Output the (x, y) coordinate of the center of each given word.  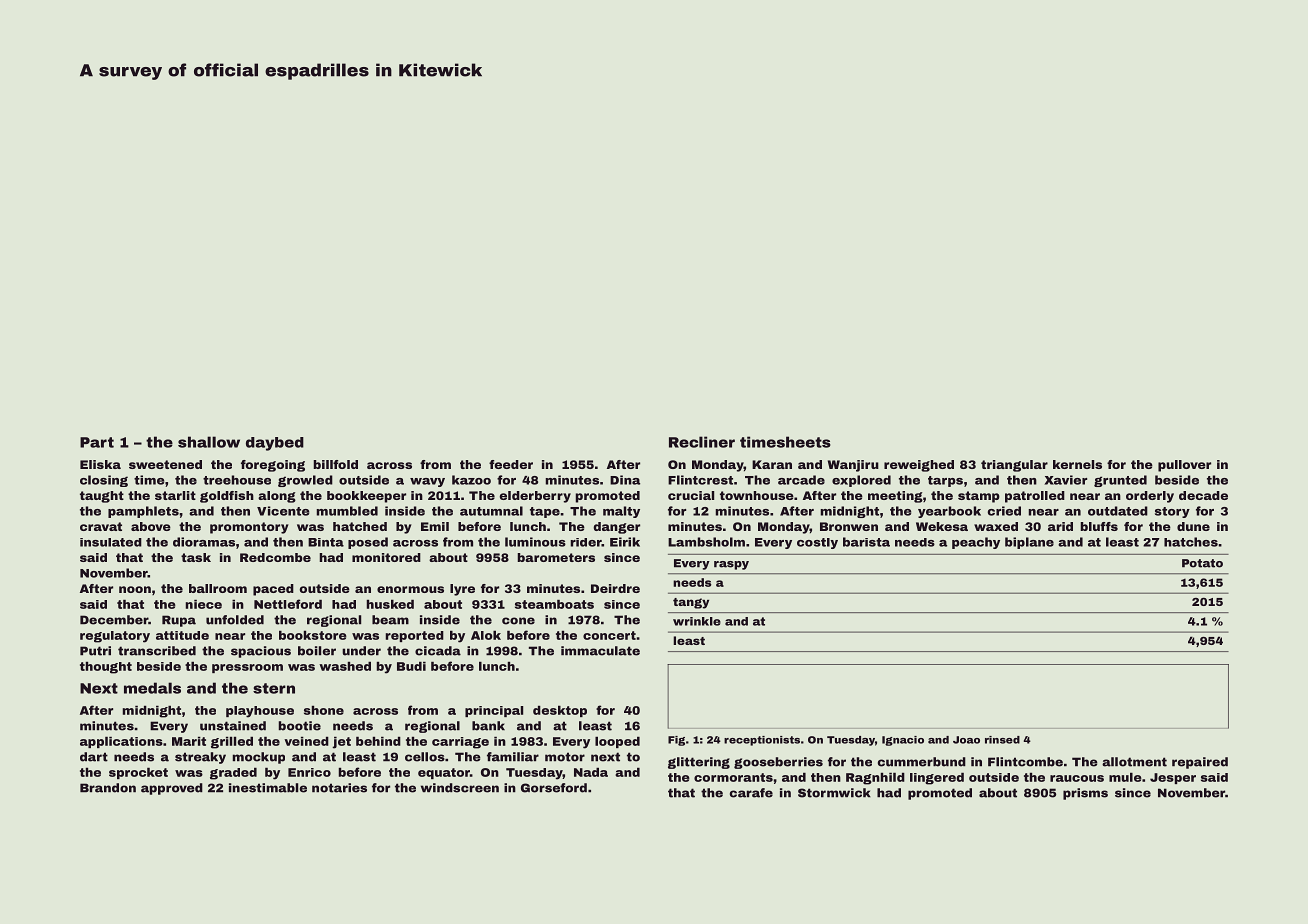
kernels (1077, 464)
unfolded (235, 620)
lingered (937, 778)
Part (97, 442)
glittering (699, 763)
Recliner (702, 442)
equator (444, 773)
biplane (1029, 543)
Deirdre (615, 588)
